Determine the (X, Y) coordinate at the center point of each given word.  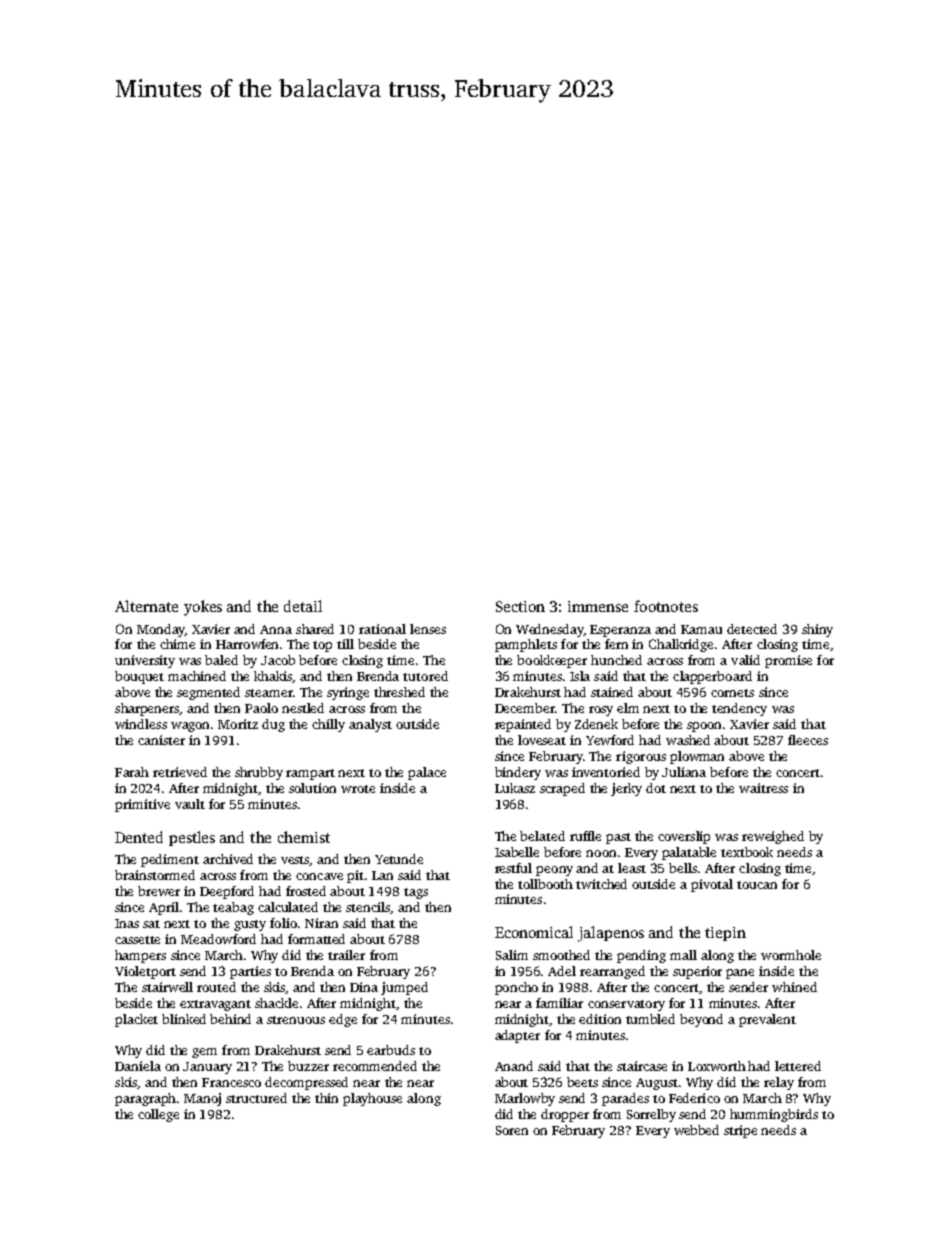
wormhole (791, 955)
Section (520, 606)
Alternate (146, 606)
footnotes (666, 606)
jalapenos (611, 934)
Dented (139, 837)
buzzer (308, 1066)
